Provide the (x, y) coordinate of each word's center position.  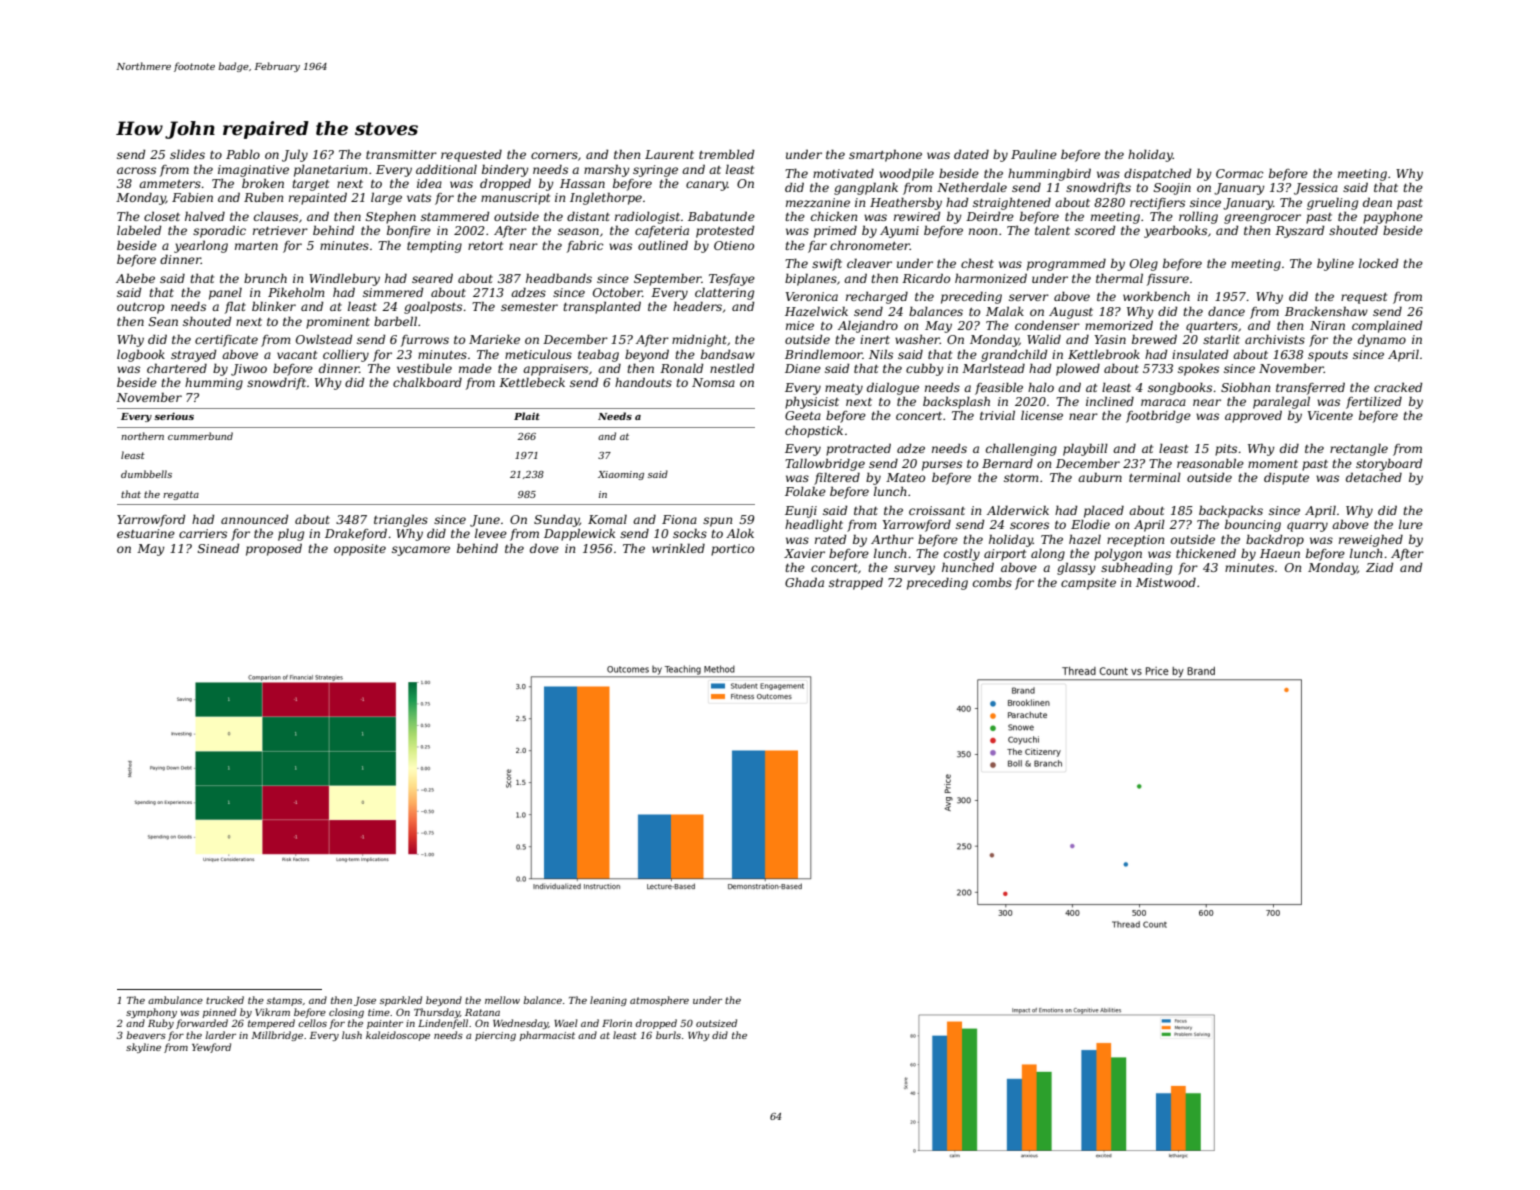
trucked (225, 1000)
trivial (997, 415)
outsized (716, 1023)
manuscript (515, 199)
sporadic (219, 231)
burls (668, 1035)
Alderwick (1018, 510)
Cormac (1240, 173)
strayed (194, 355)
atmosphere (659, 1001)
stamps (284, 1001)
